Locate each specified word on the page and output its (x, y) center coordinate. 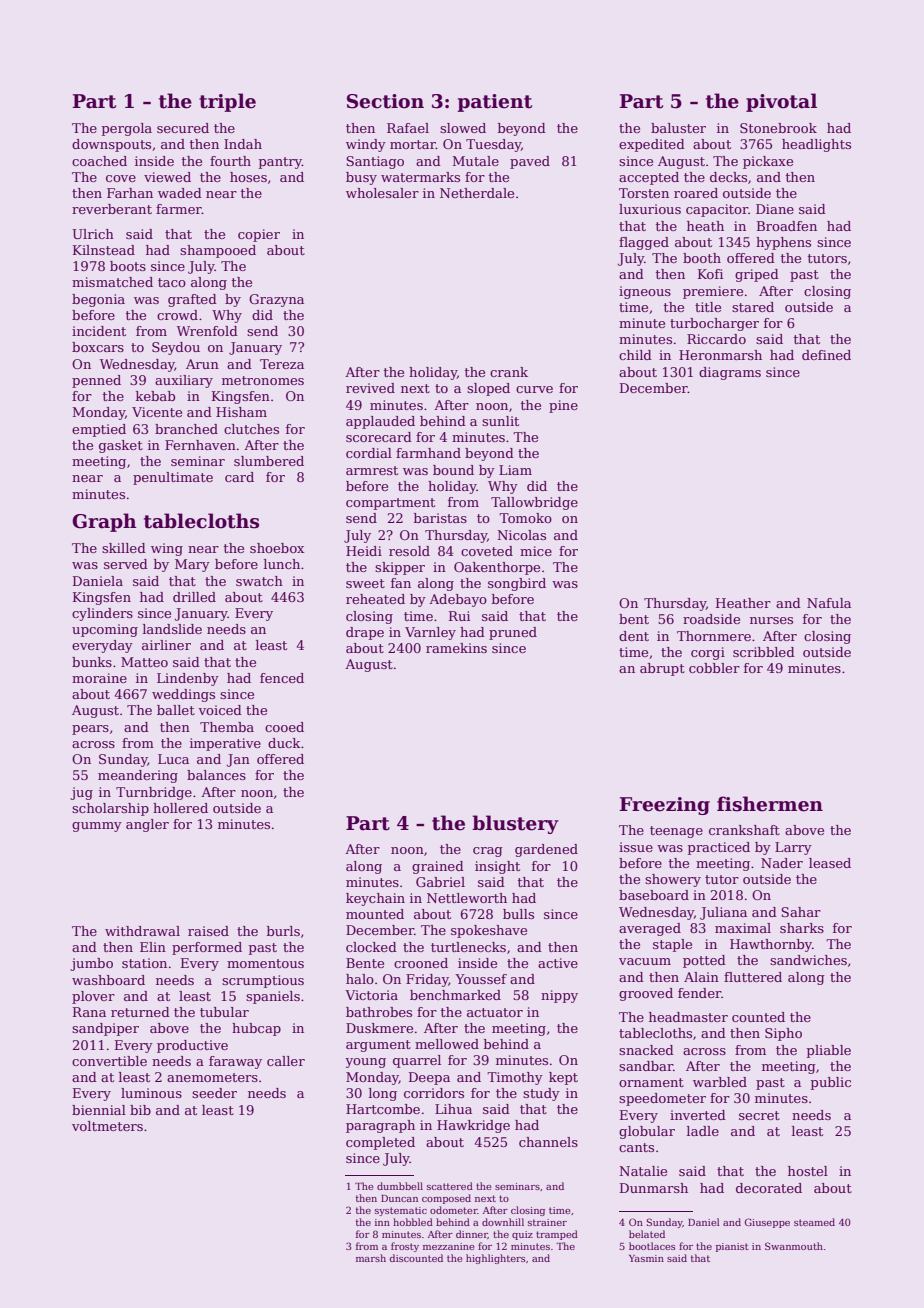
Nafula (829, 603)
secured (183, 128)
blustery (515, 824)
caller (286, 1061)
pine (563, 406)
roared (696, 193)
